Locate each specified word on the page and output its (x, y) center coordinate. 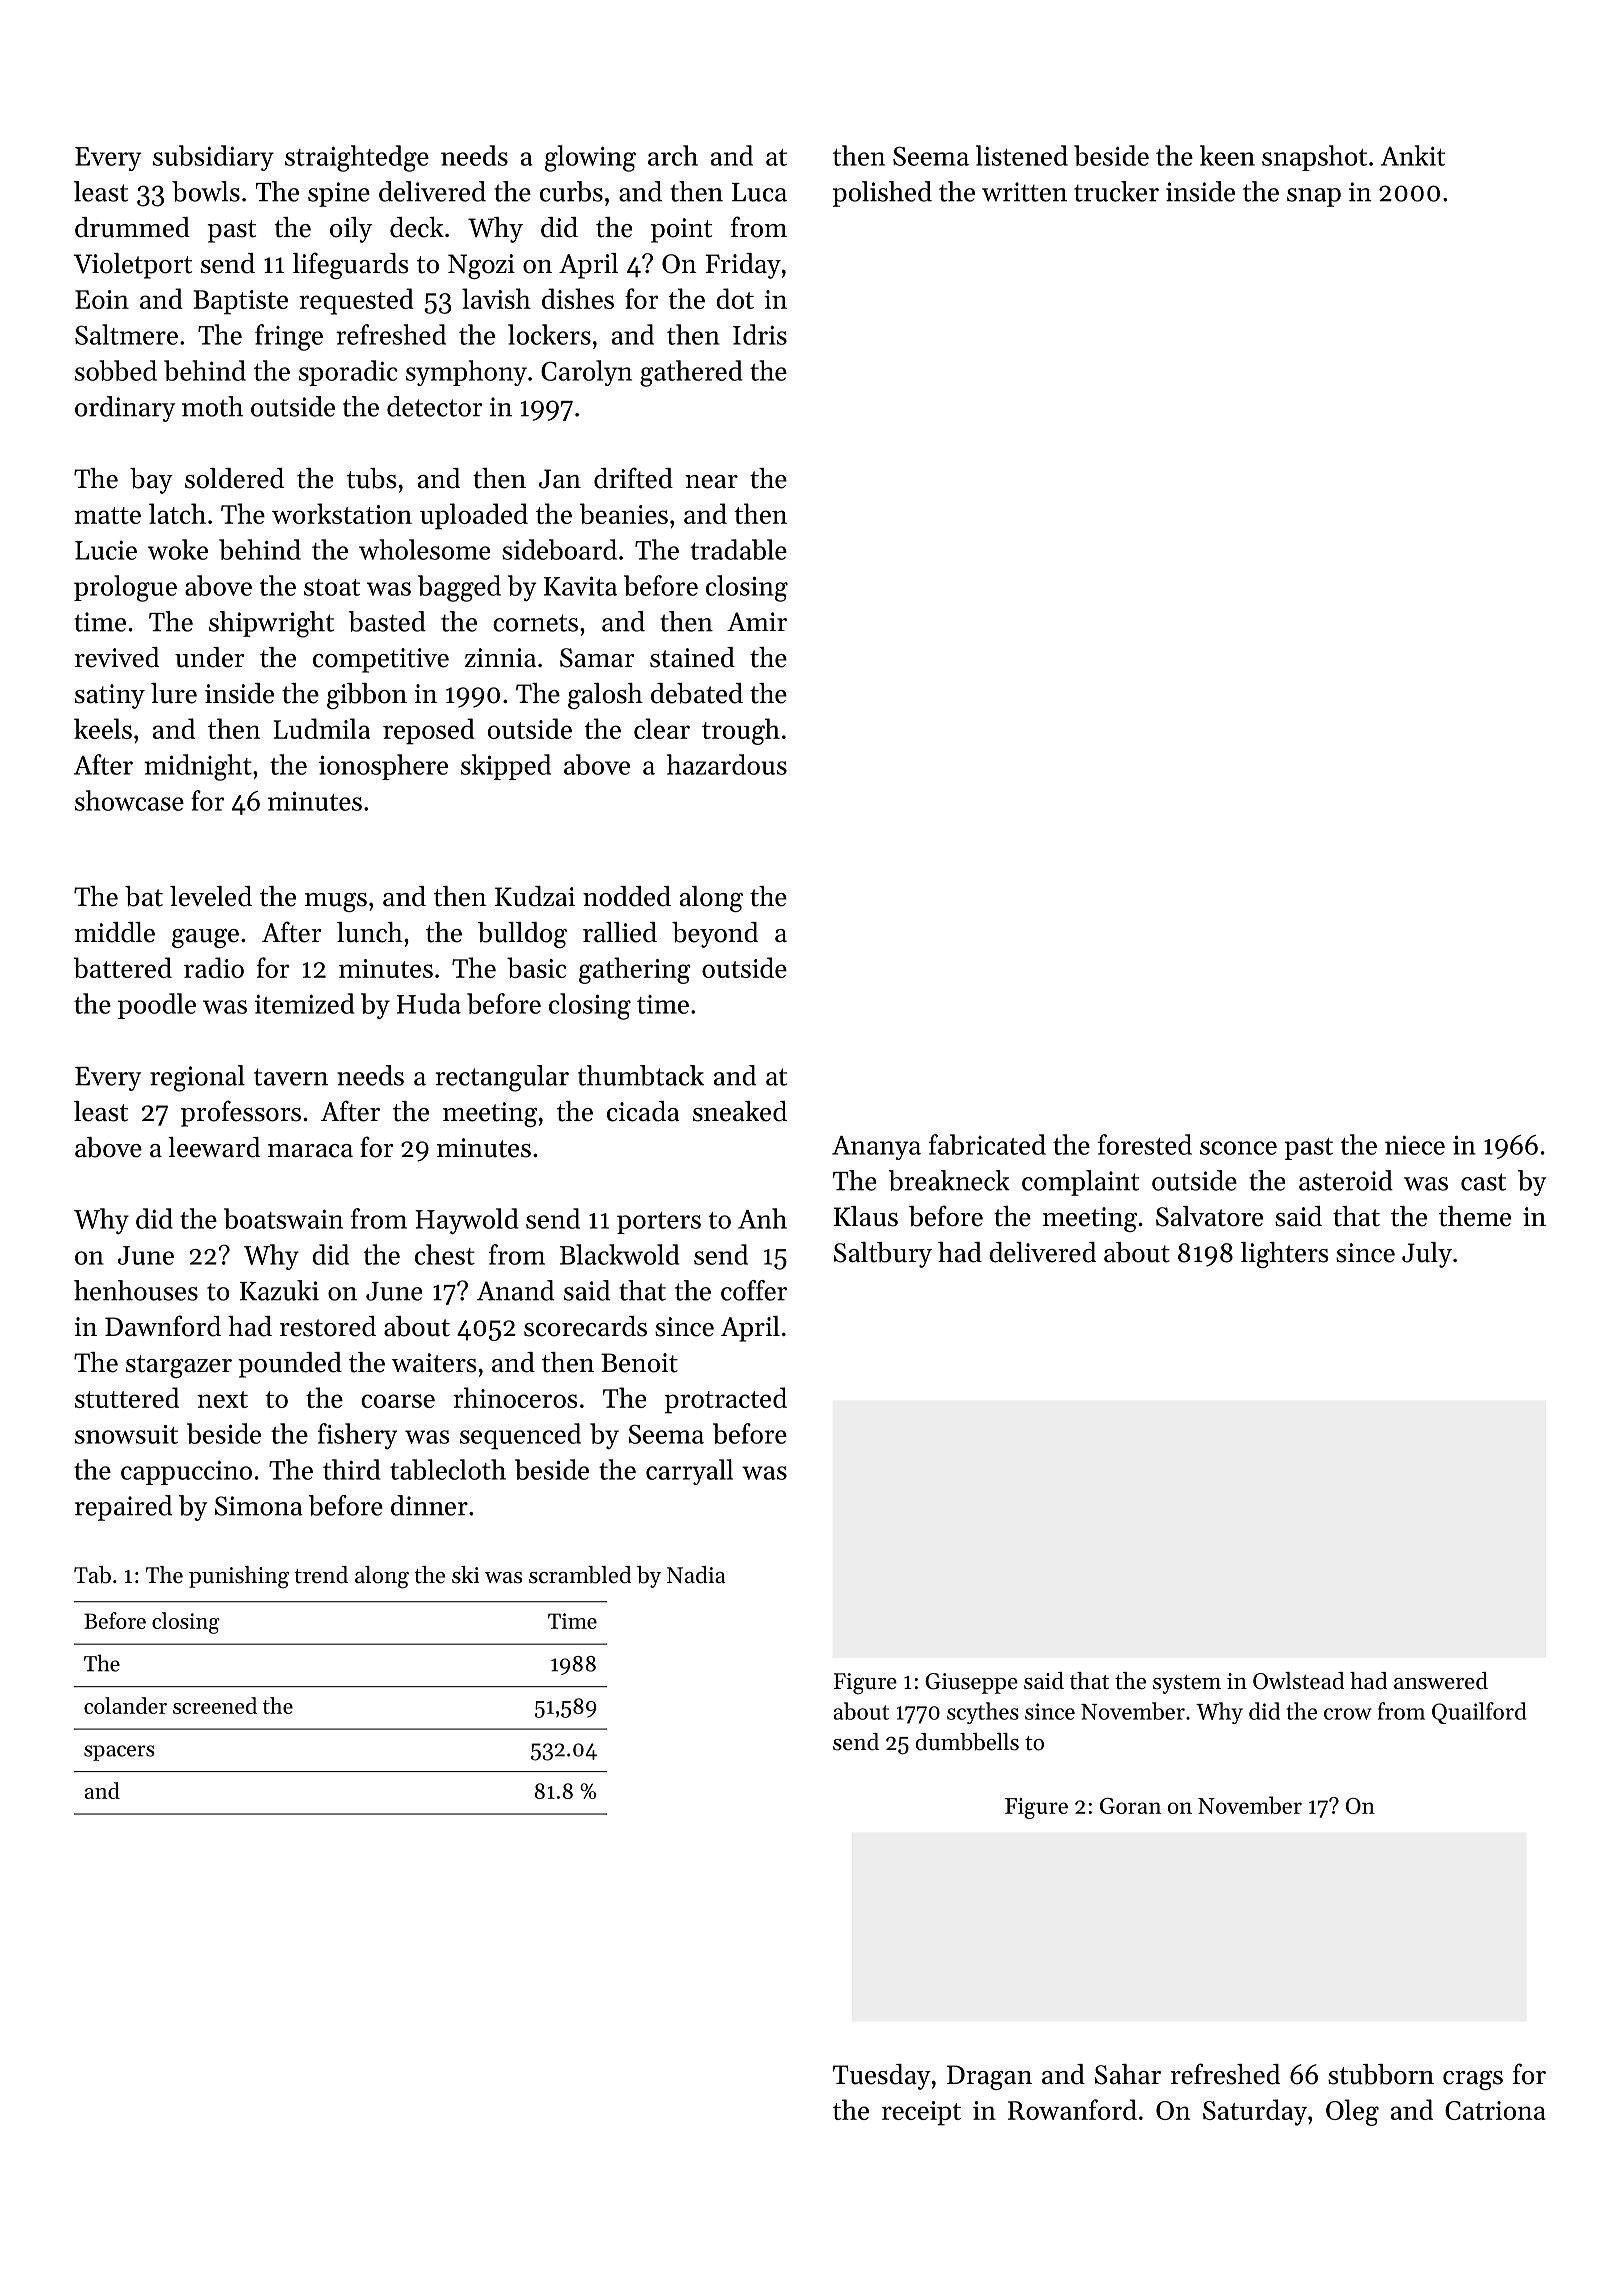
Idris (760, 334)
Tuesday (882, 2077)
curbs (571, 191)
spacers (119, 1753)
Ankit (1413, 155)
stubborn (1381, 2074)
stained (692, 657)
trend (321, 1575)
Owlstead (1298, 1681)
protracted (725, 1400)
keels (103, 728)
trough (741, 731)
